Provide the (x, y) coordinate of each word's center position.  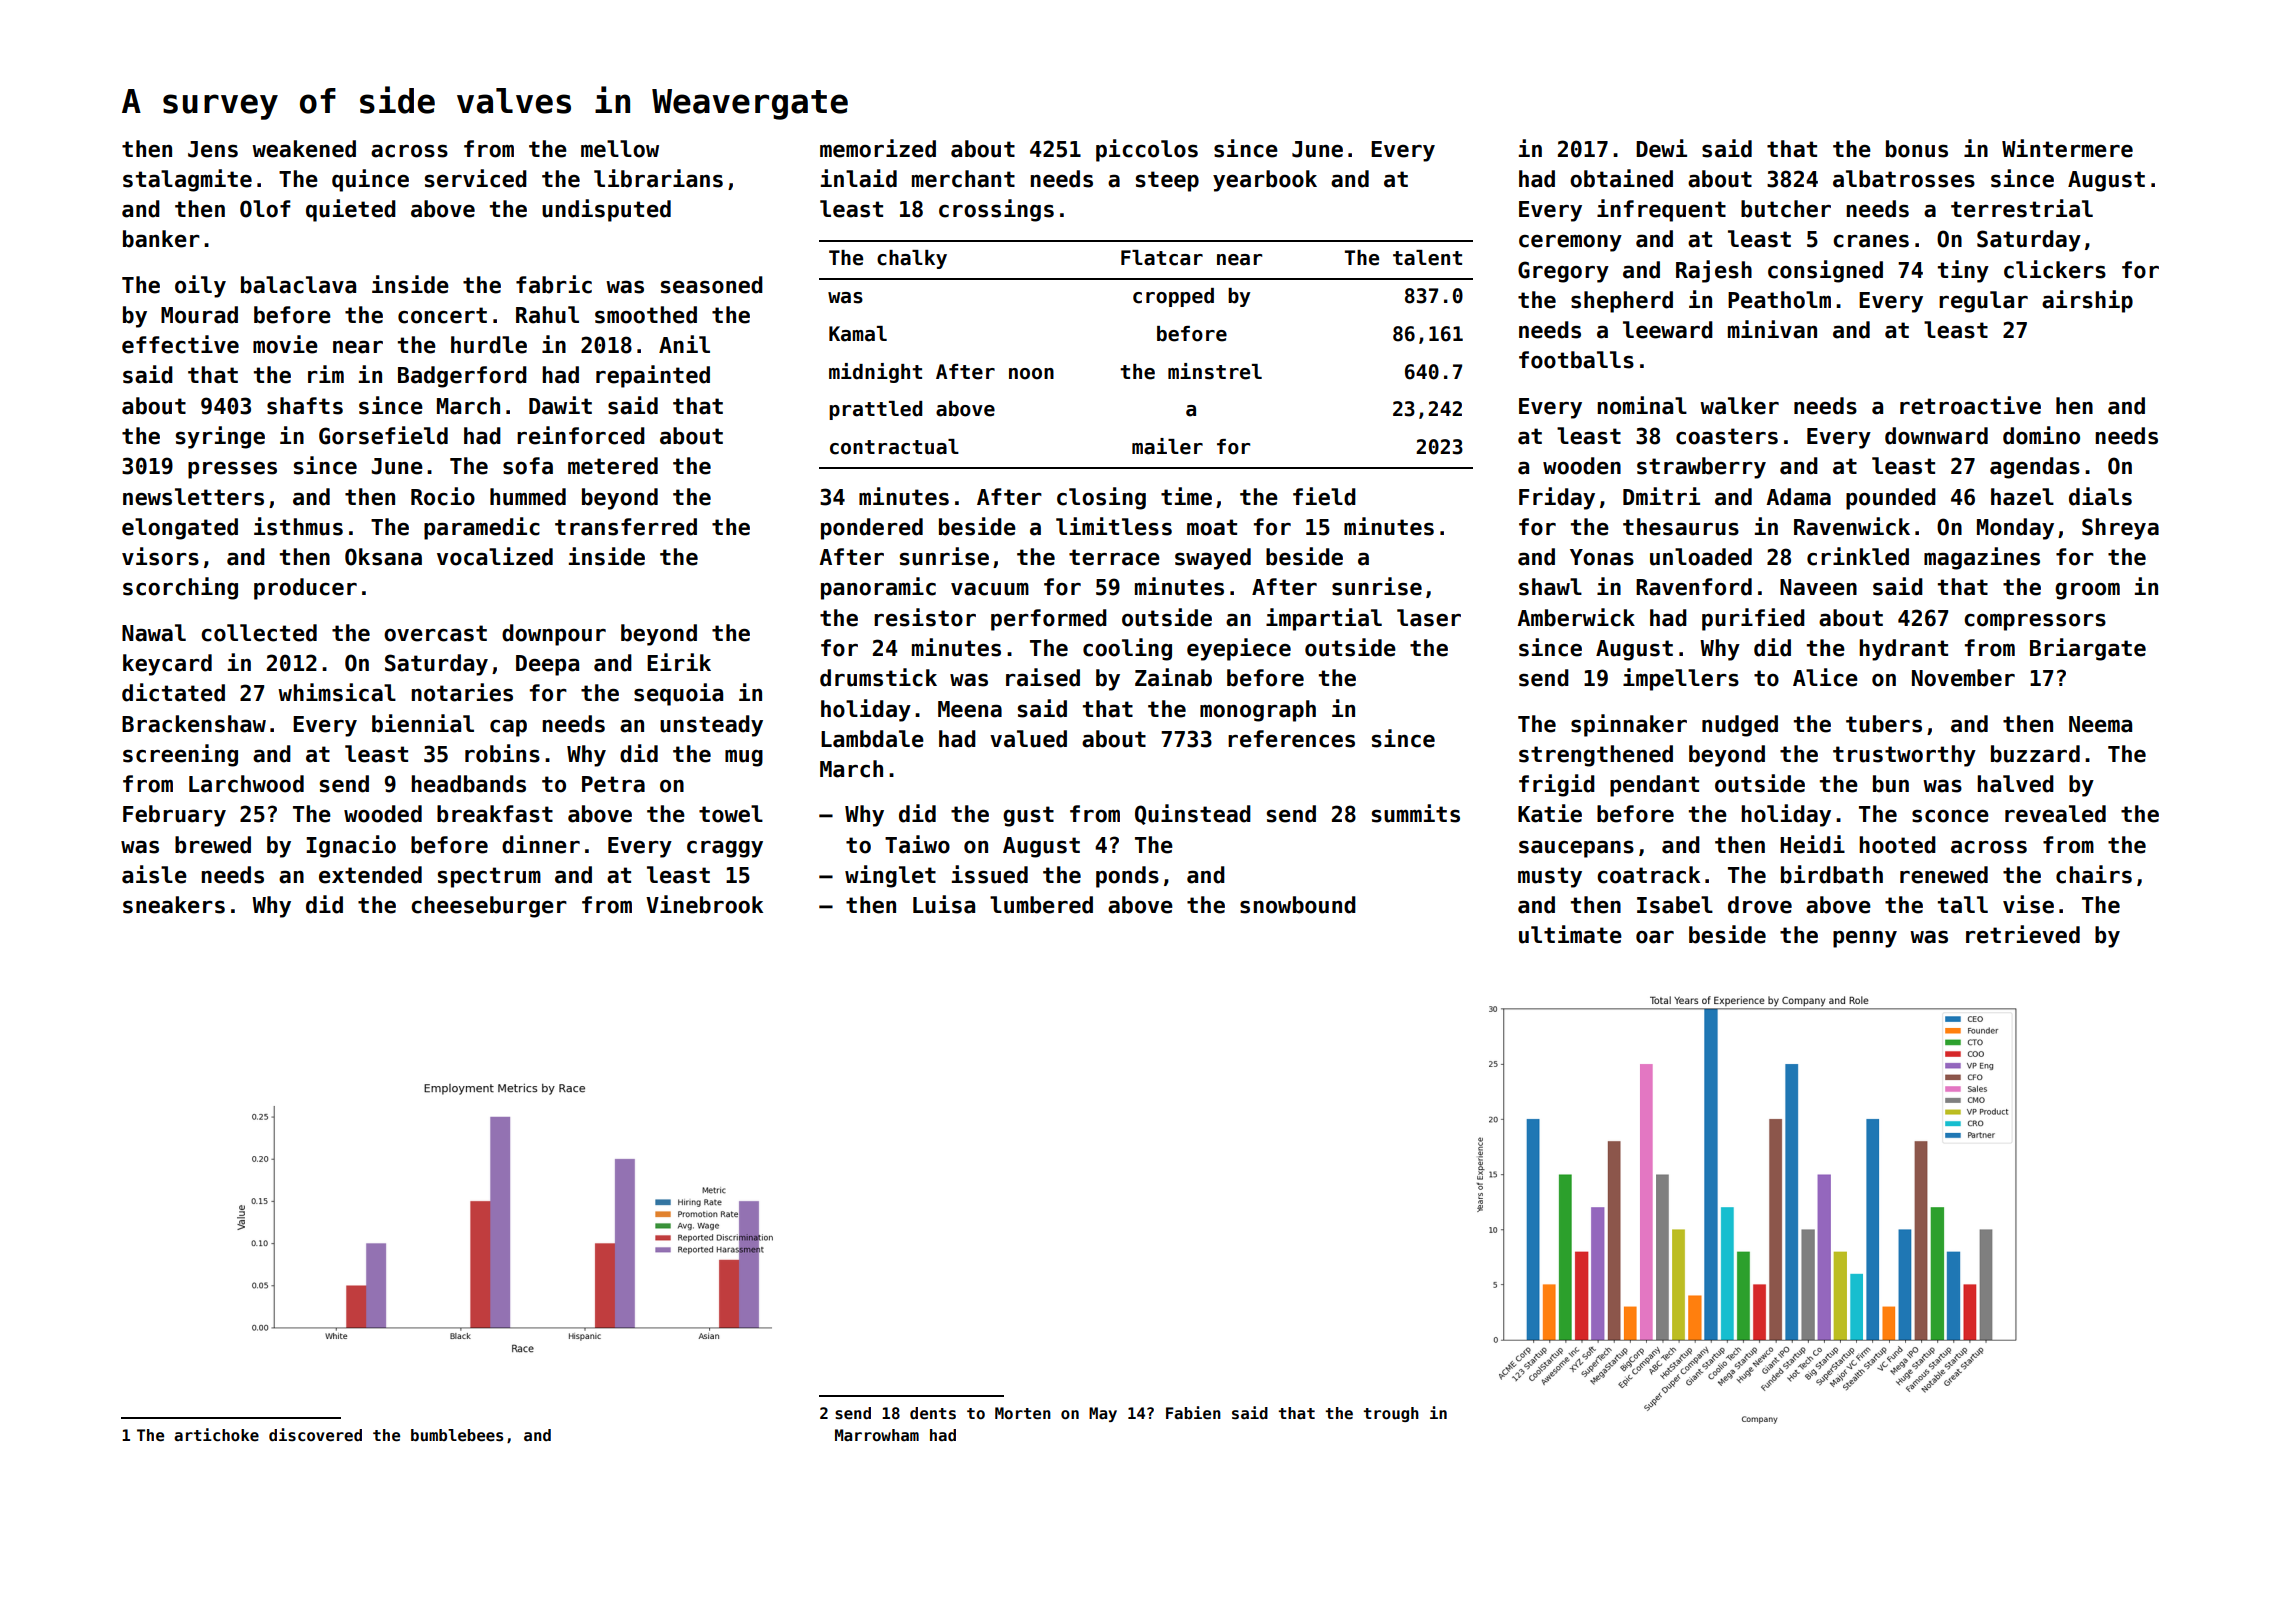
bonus (1917, 149)
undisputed (606, 210)
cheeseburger (489, 907)
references (1291, 739)
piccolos (1147, 150)
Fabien (1193, 1413)
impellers (1681, 679)
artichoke (216, 1435)
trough (1391, 1414)
